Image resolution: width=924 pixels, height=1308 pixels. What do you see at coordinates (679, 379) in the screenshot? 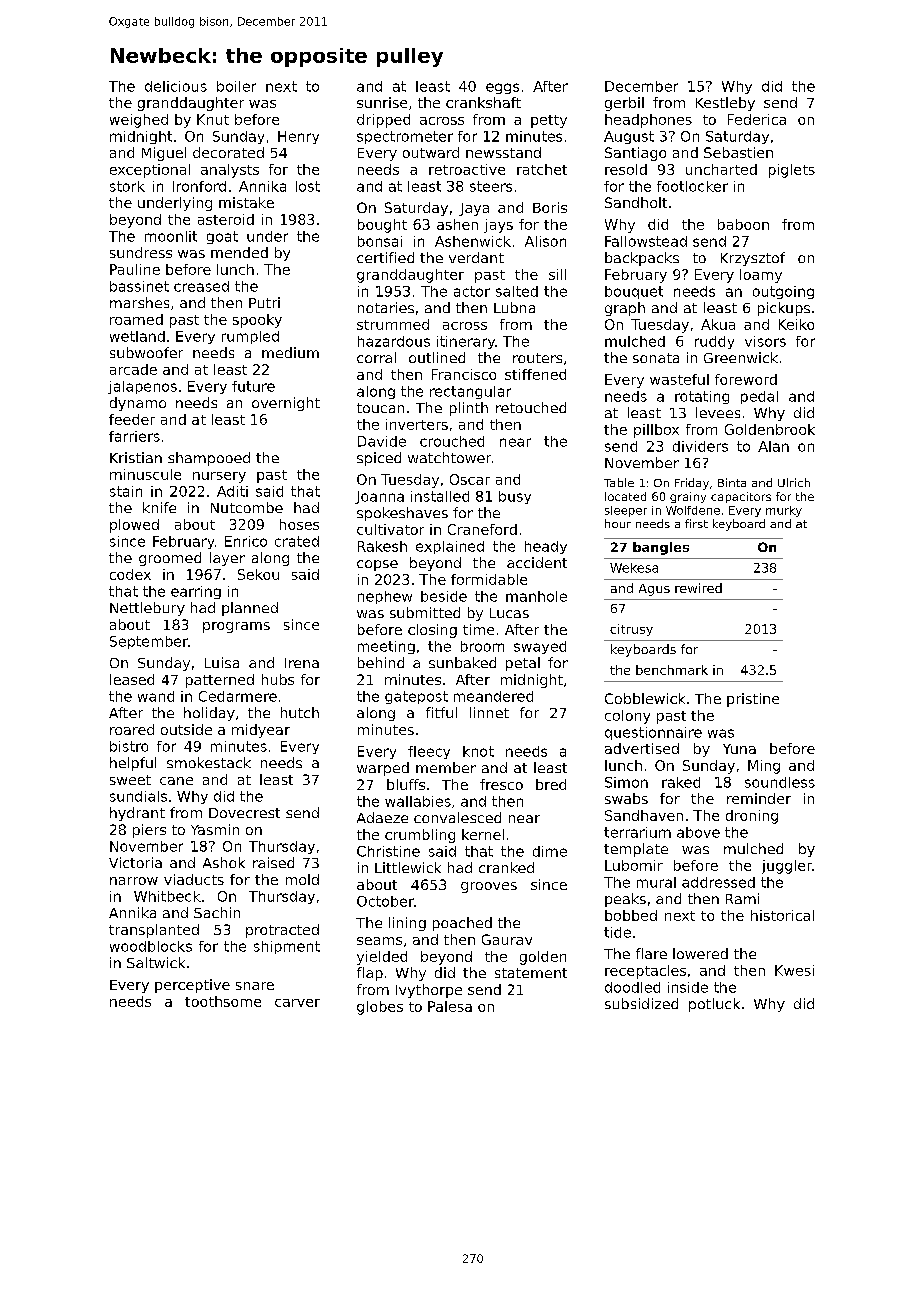
I see `wasteful` at bounding box center [679, 379].
